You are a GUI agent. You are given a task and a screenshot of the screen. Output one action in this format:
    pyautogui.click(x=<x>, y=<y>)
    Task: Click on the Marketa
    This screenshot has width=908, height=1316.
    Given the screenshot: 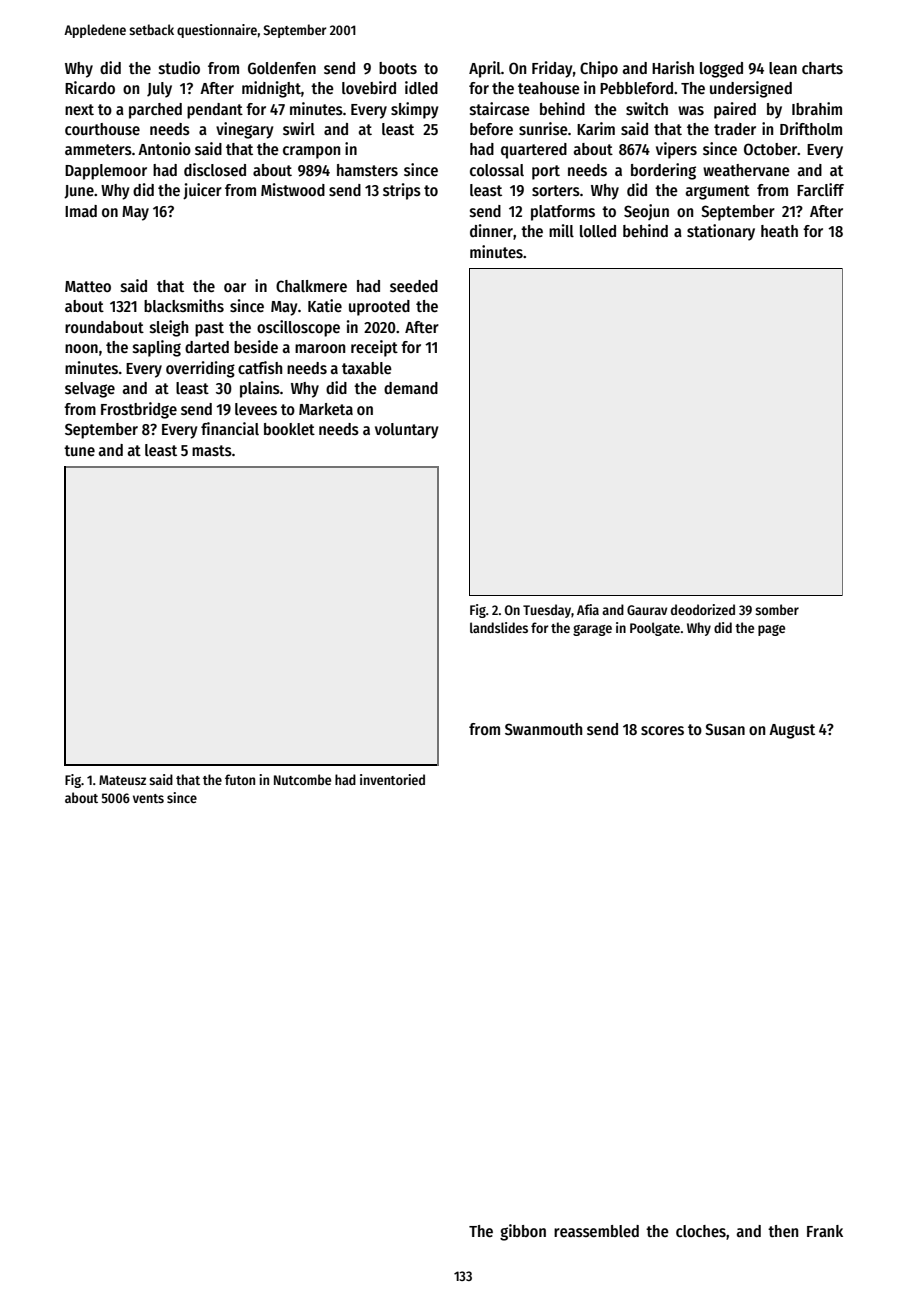 What is the action you would take?
    pyautogui.click(x=326, y=409)
